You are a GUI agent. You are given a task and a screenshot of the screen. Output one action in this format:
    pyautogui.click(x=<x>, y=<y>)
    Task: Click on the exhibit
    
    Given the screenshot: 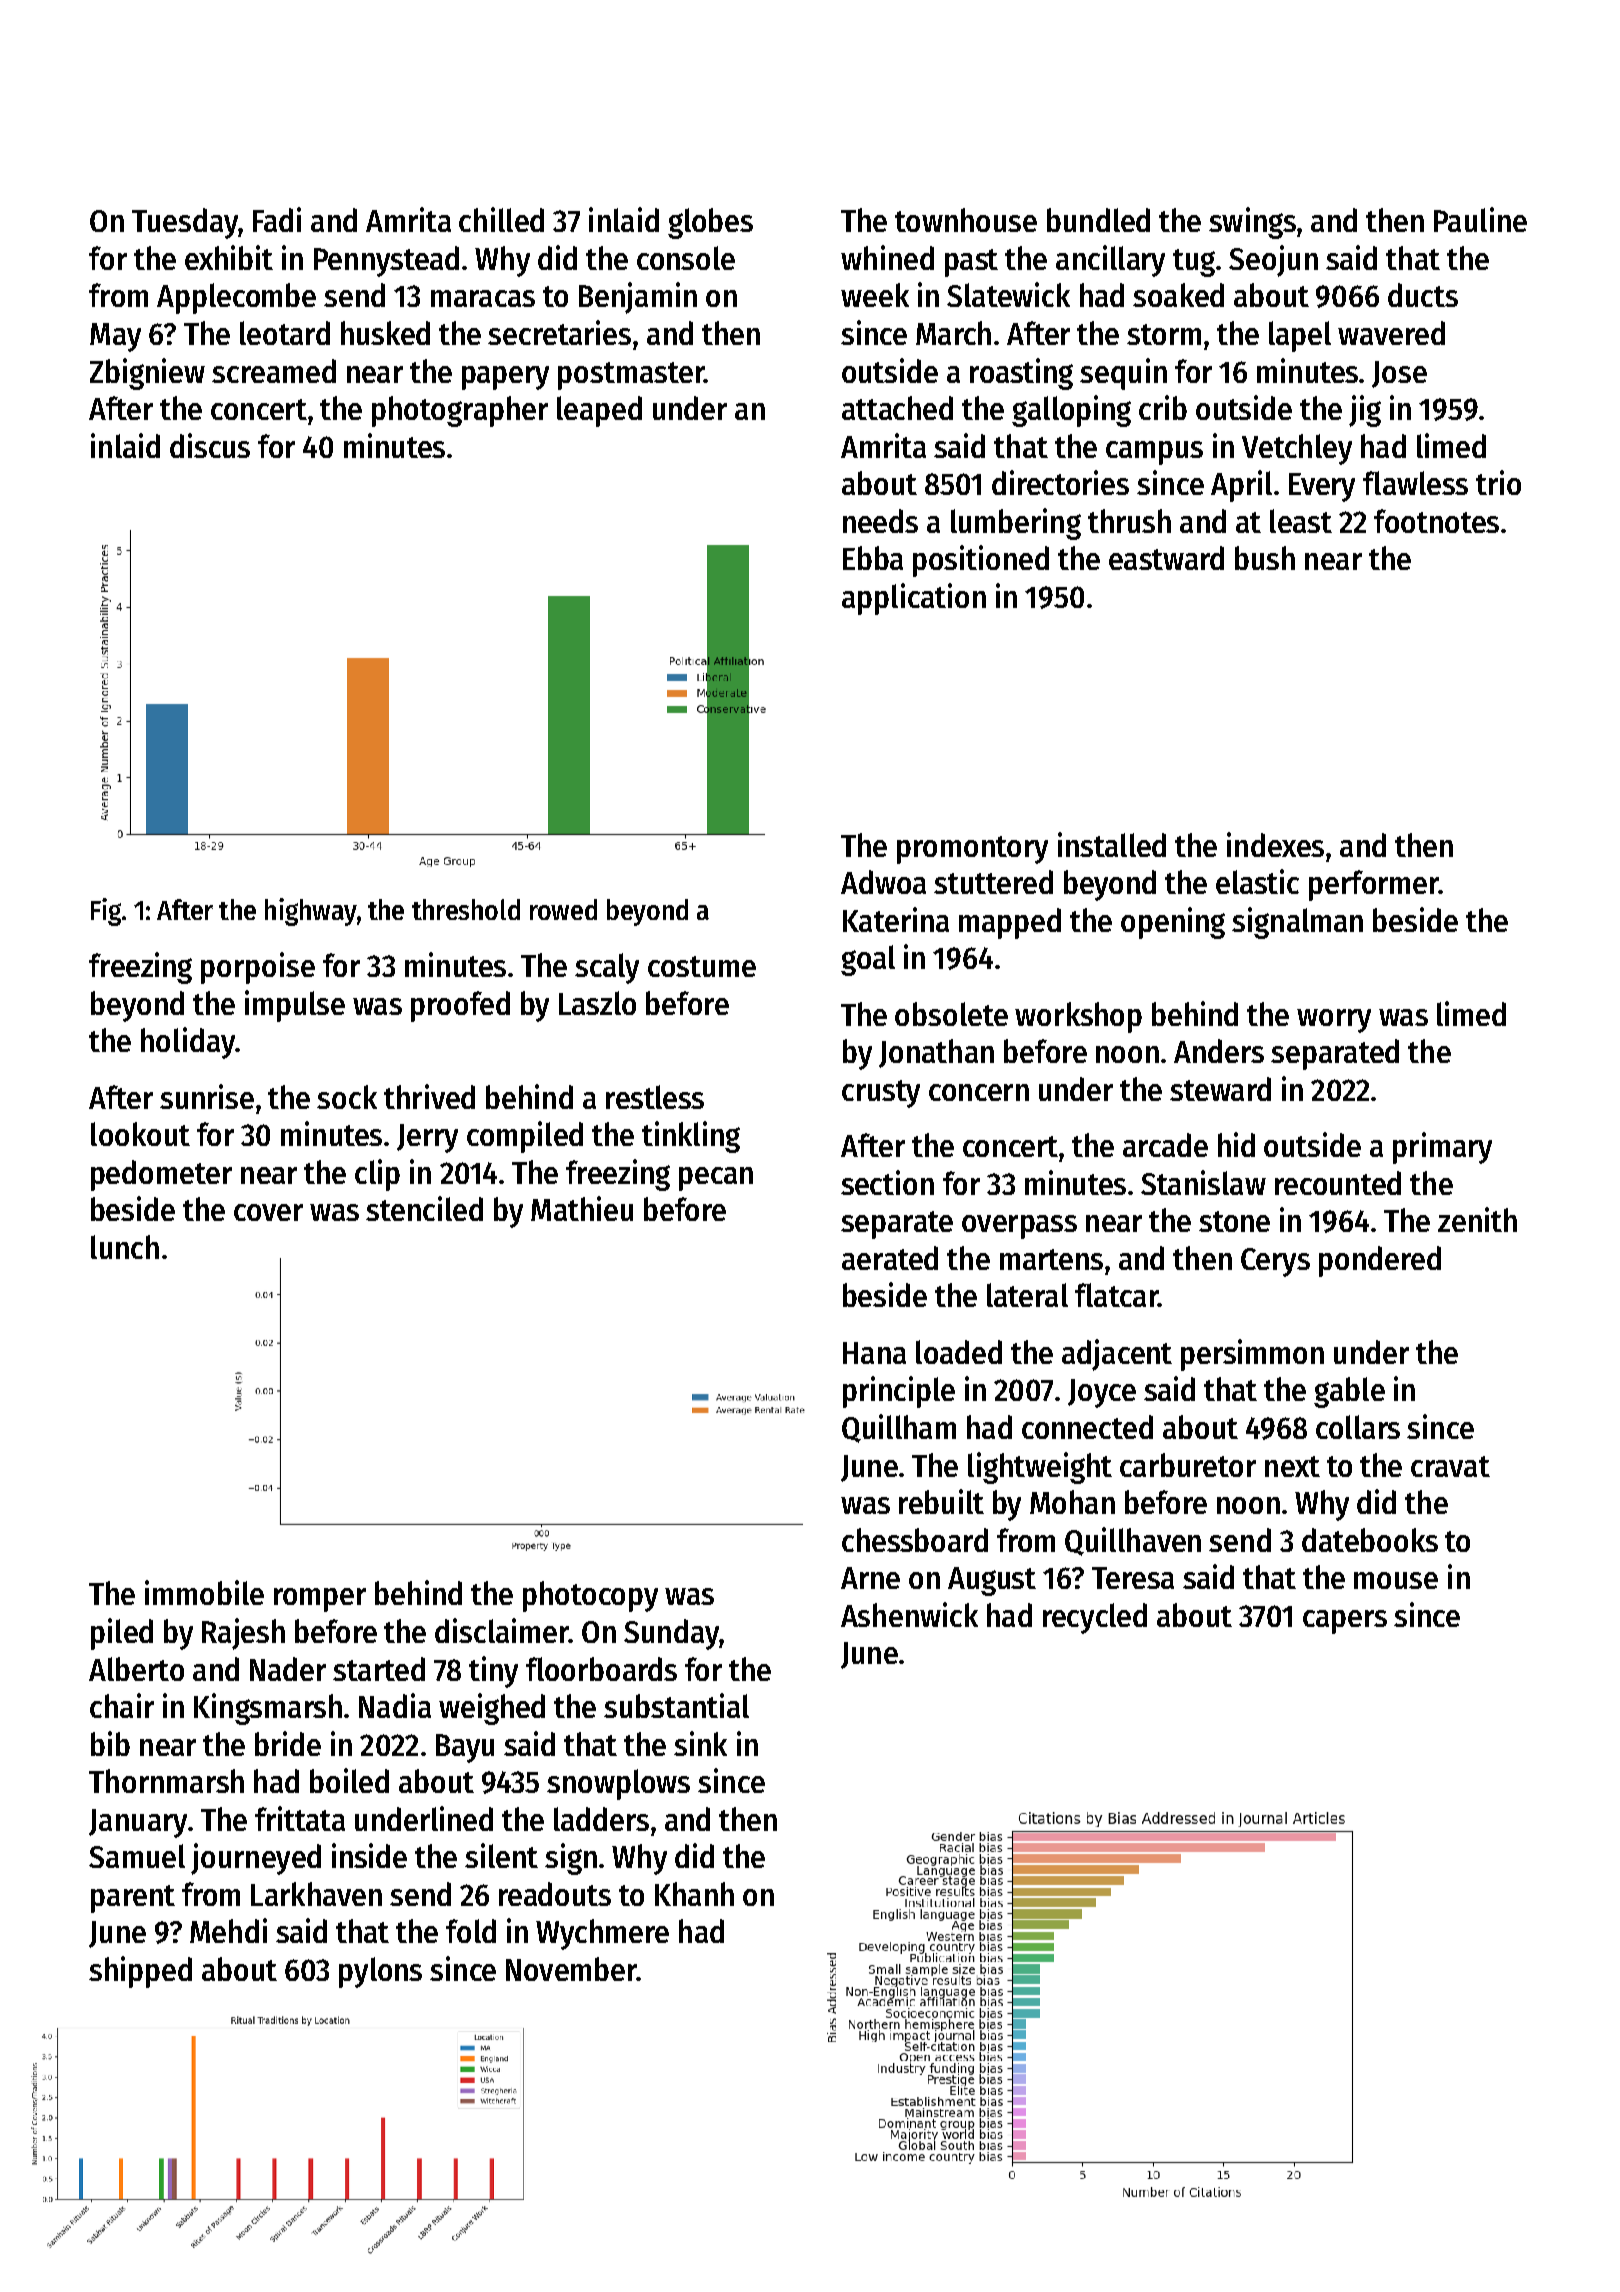 What is the action you would take?
    pyautogui.click(x=229, y=257)
